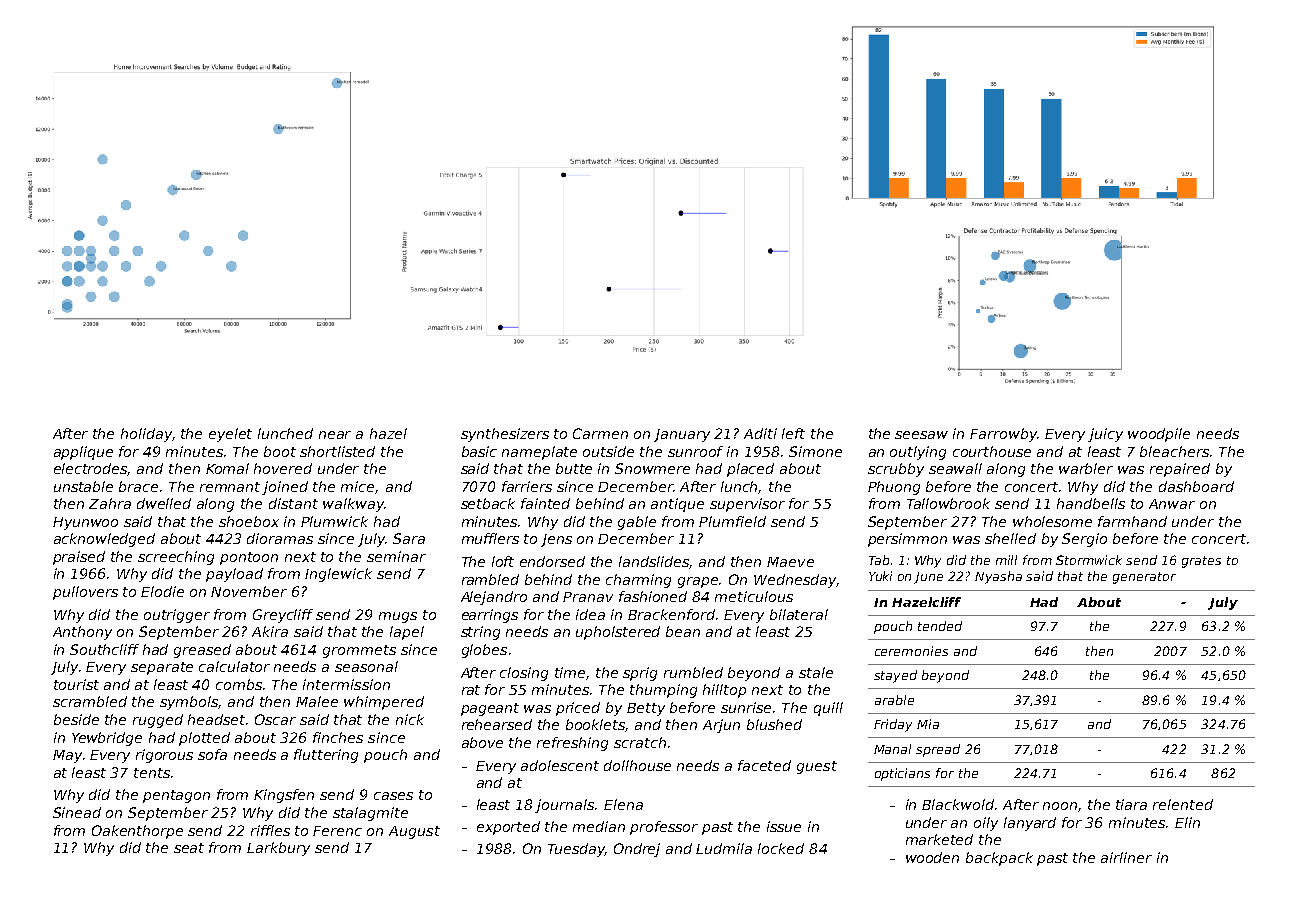  I want to click on generator, so click(1144, 578).
